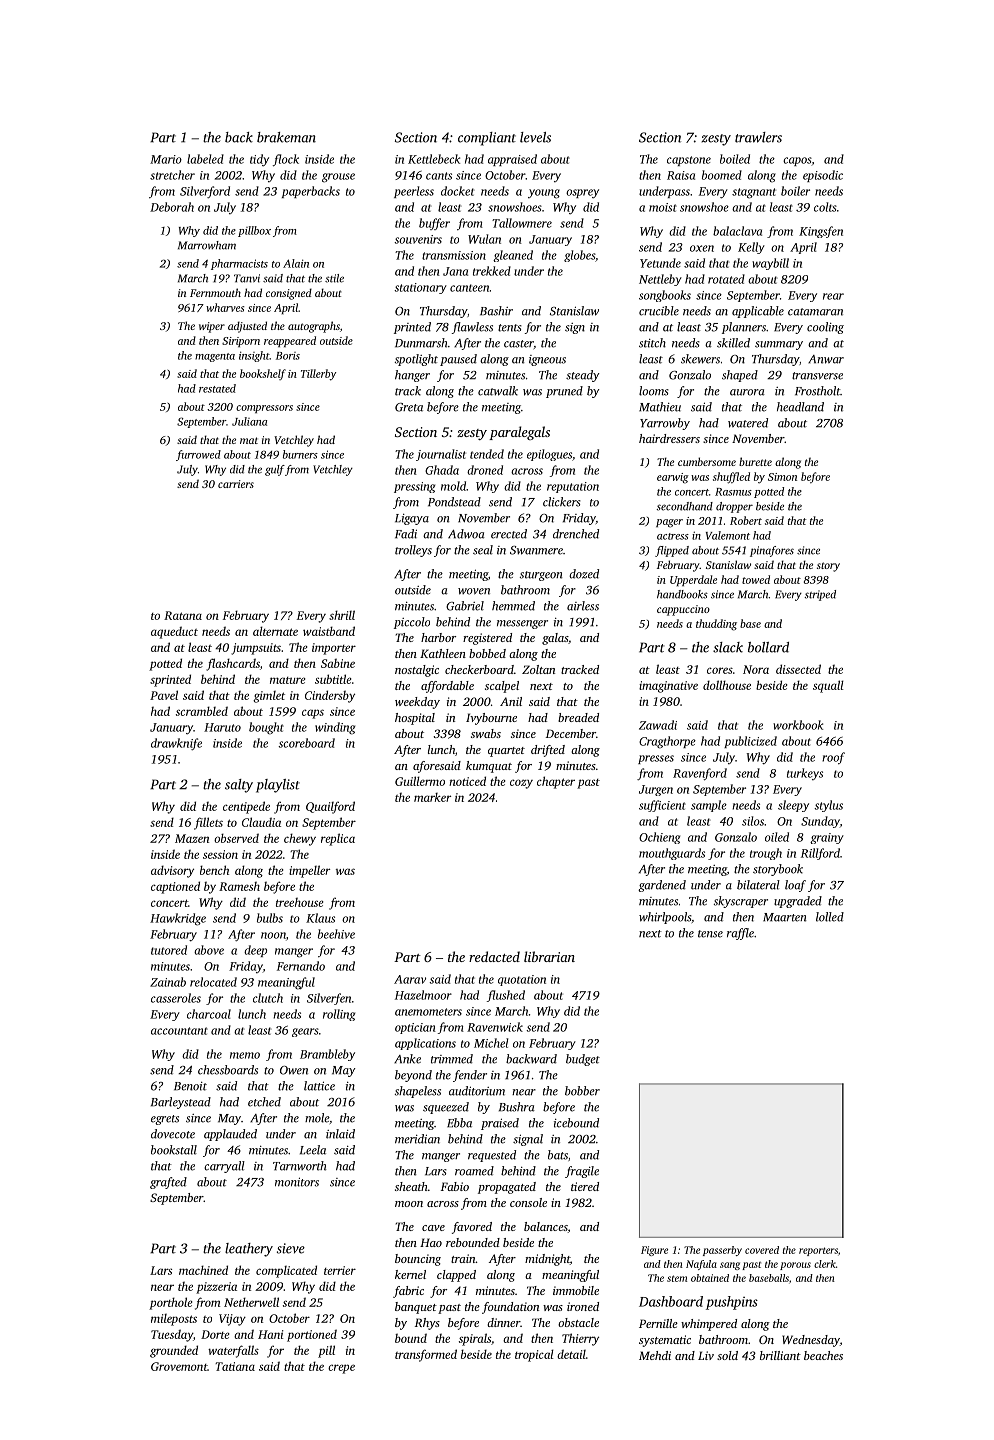 The image size is (994, 1440). Describe the element at coordinates (192, 838) in the screenshot. I see `Mazen` at that location.
